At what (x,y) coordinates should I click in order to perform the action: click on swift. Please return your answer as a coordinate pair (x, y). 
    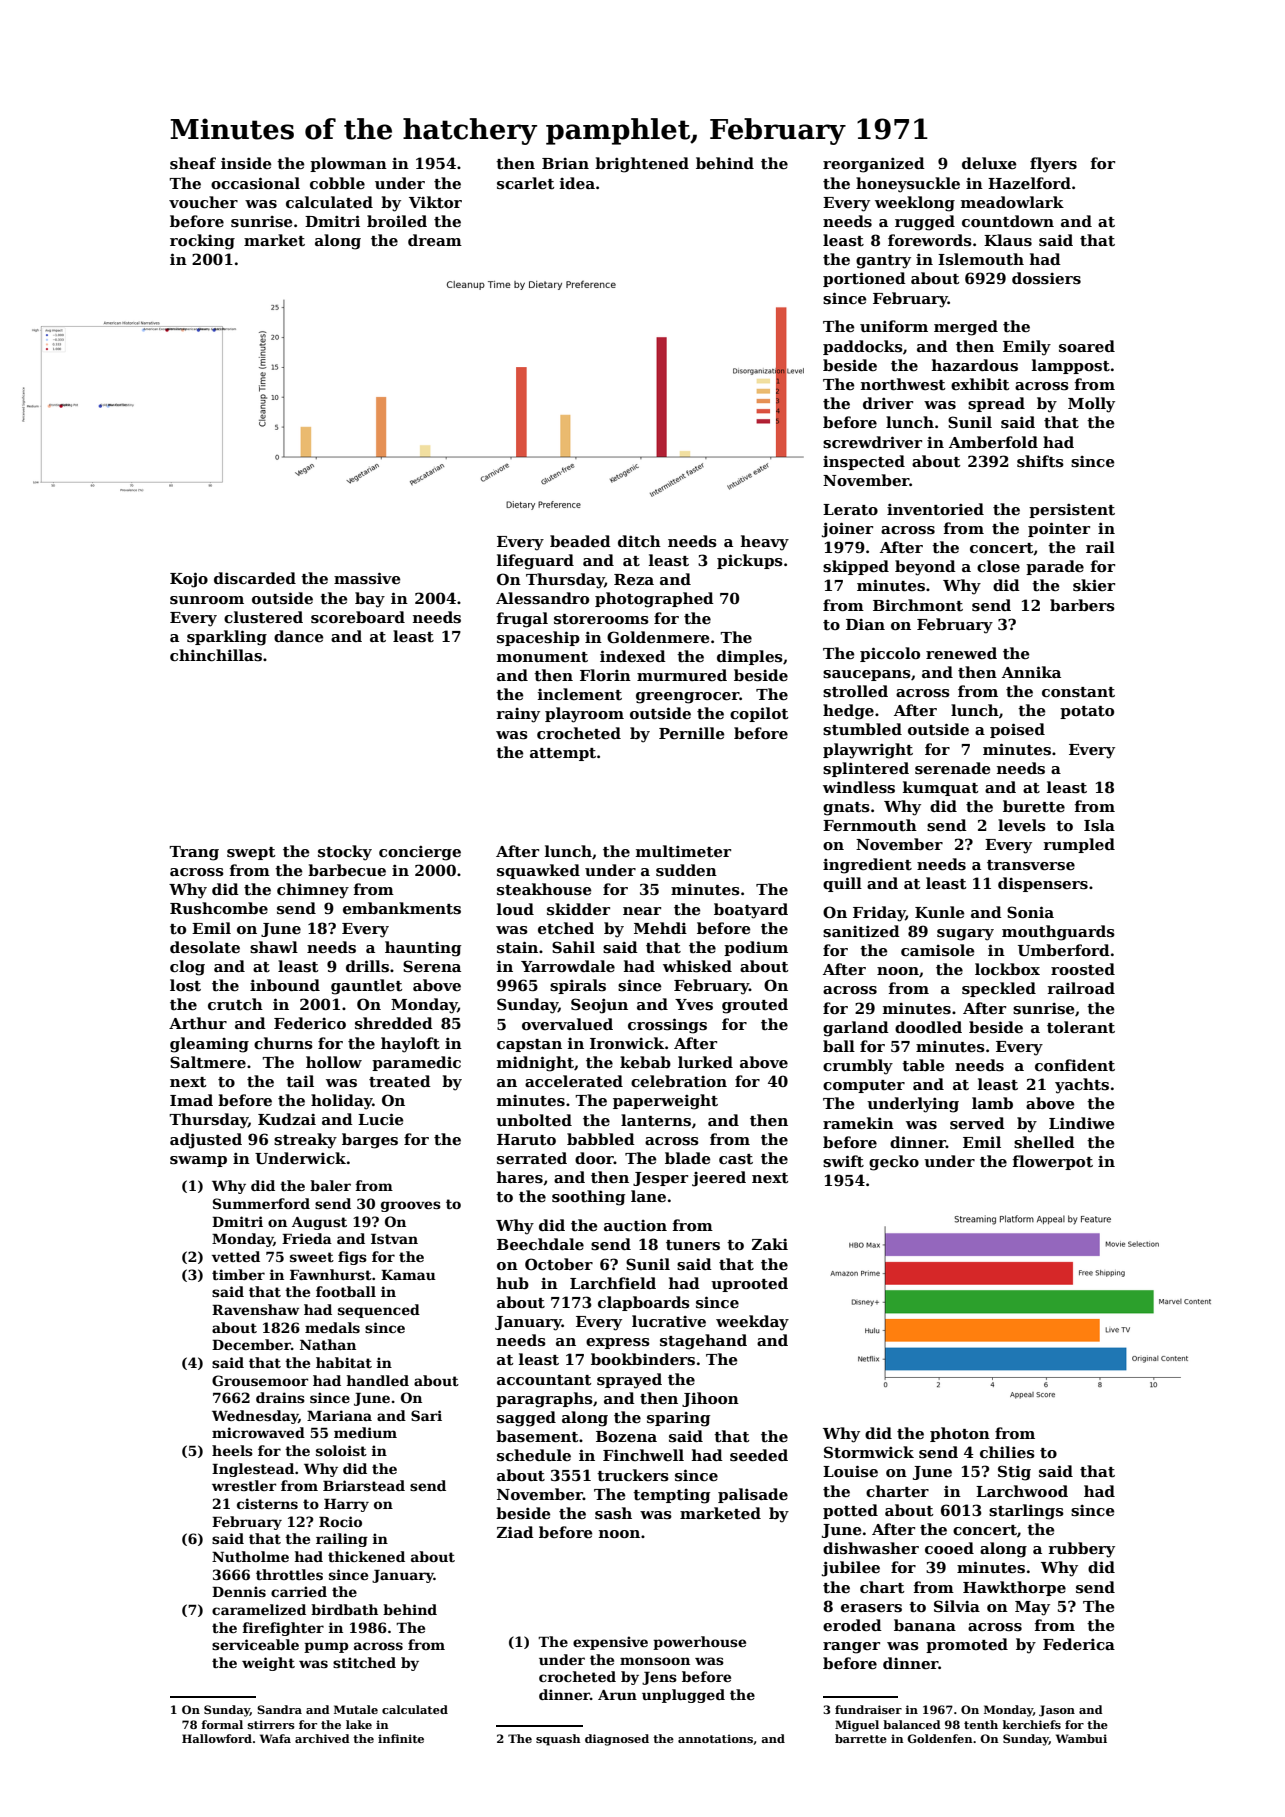
    Looking at the image, I should click on (843, 1161).
